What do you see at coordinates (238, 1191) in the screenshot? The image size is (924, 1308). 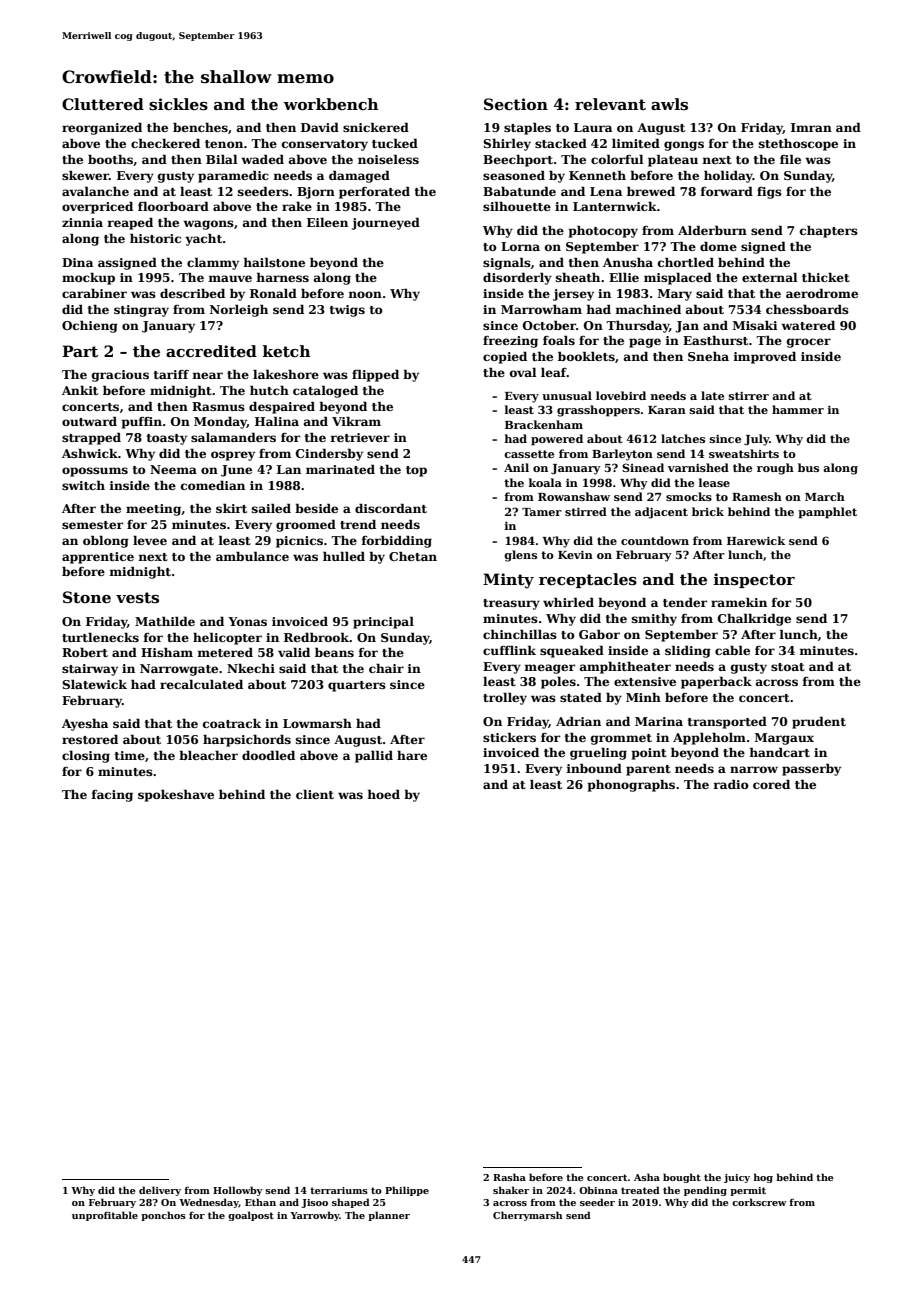 I see `Hollowby` at bounding box center [238, 1191].
